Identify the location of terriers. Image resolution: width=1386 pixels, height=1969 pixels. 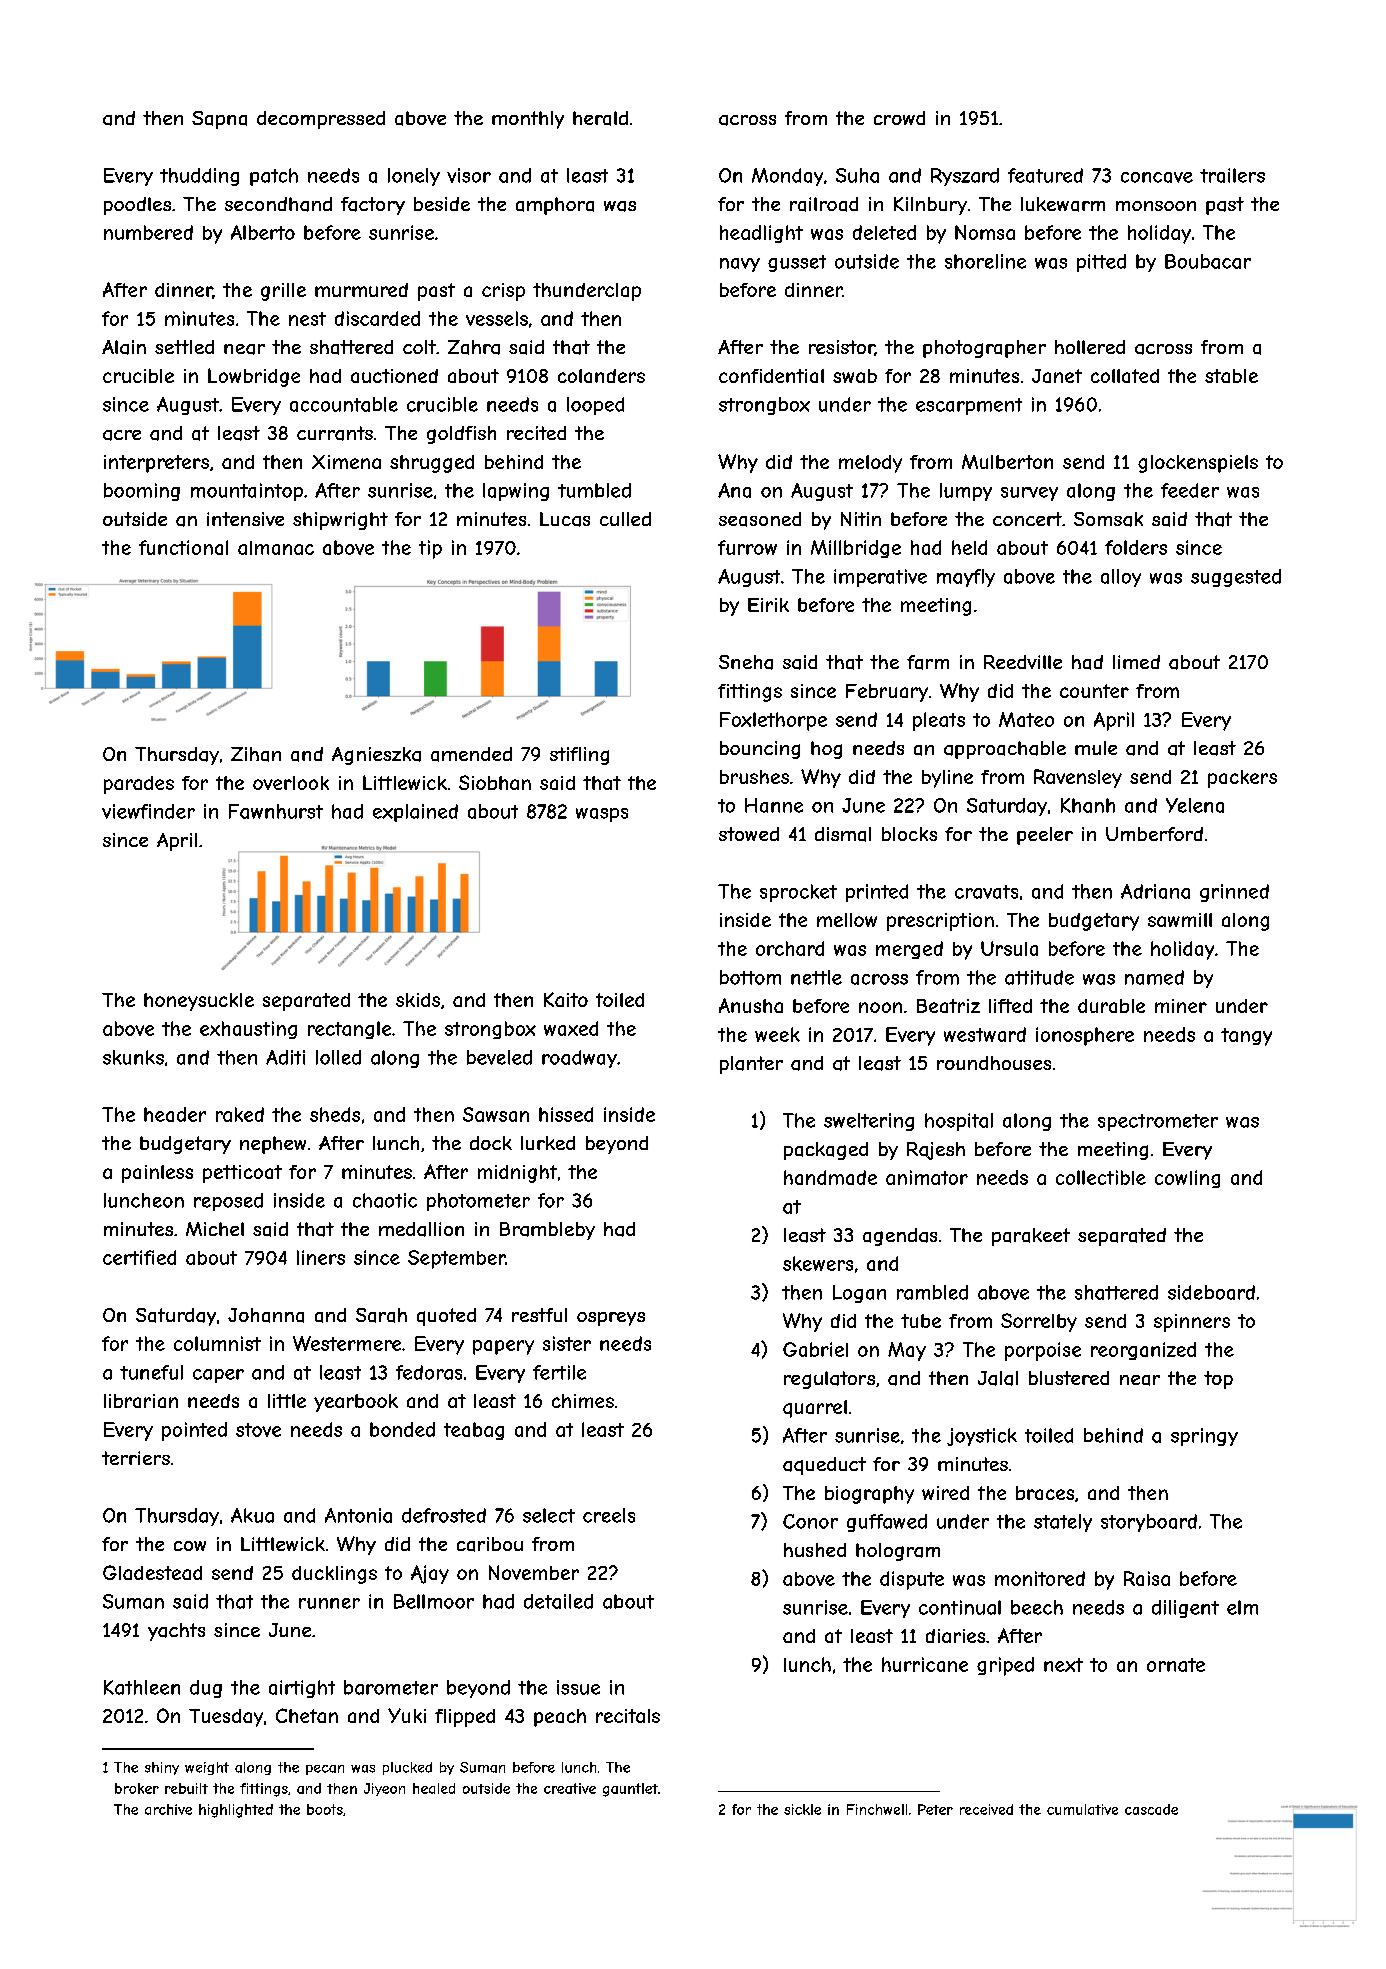
(136, 1458).
